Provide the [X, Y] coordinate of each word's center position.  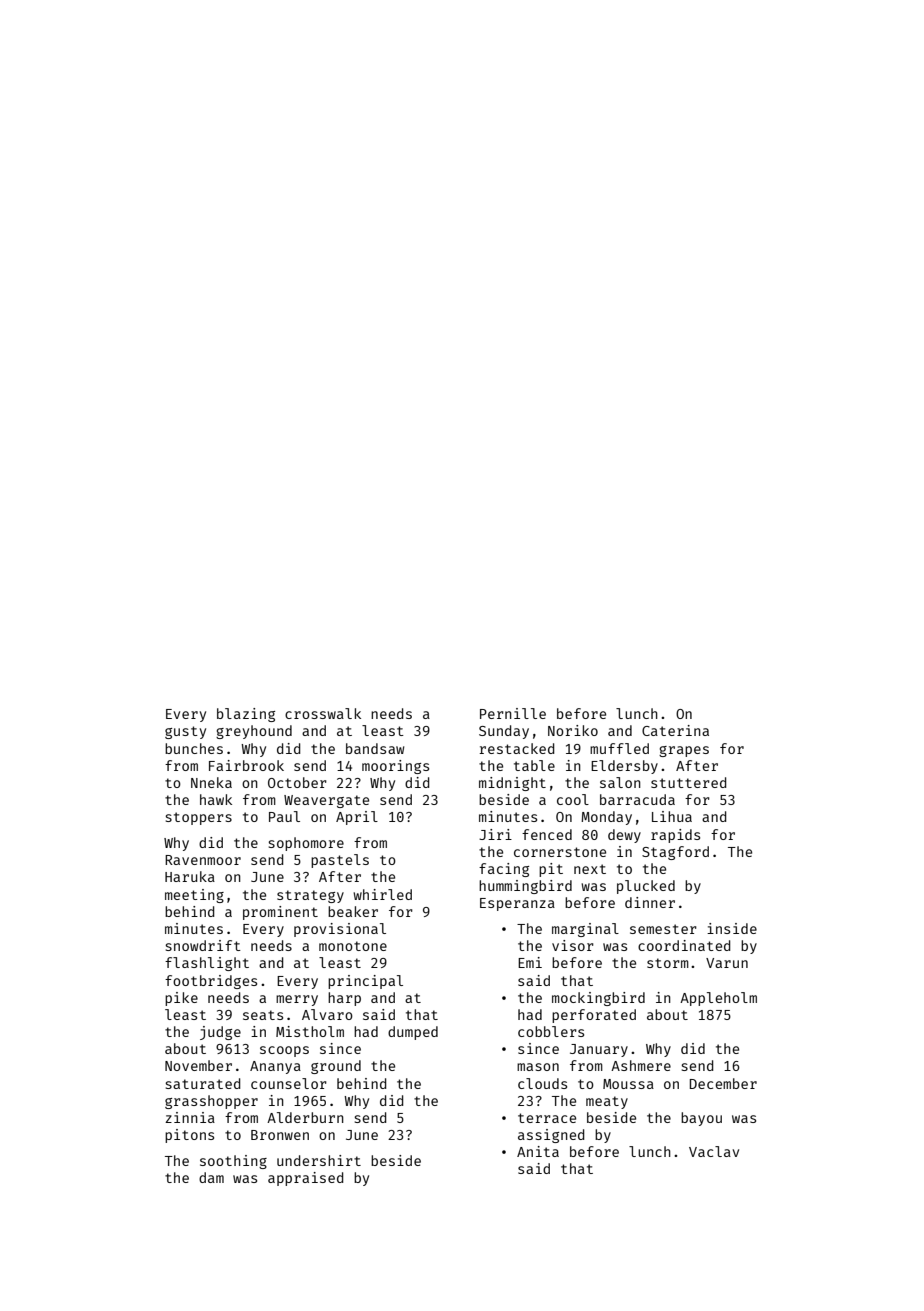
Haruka [190, 876]
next [590, 869]
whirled [382, 894]
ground [336, 1067]
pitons [189, 1136]
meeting [194, 896]
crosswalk [323, 713]
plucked [646, 887]
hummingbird [525, 887]
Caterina [675, 730]
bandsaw [375, 748]
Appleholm [718, 999]
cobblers [551, 1031]
